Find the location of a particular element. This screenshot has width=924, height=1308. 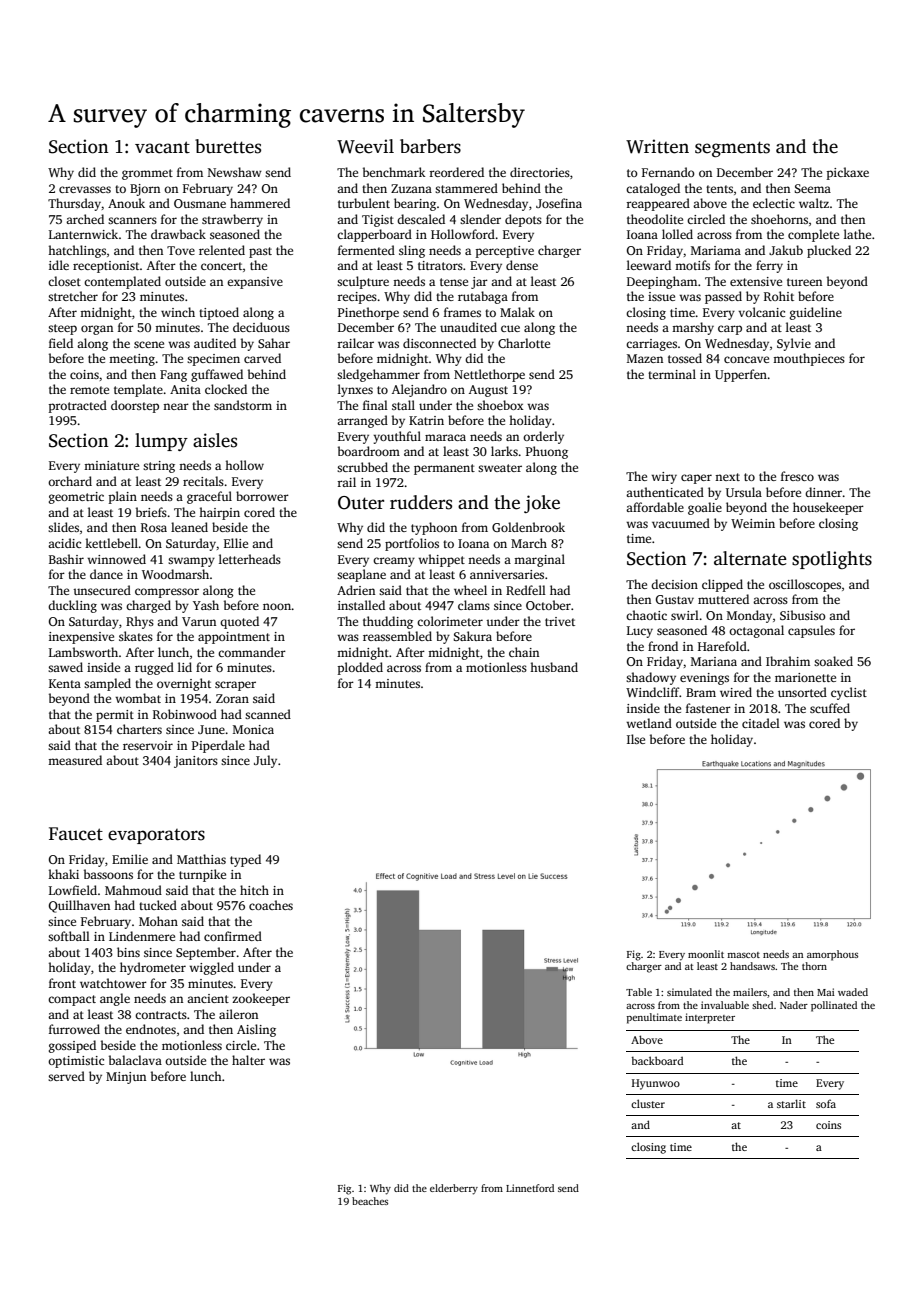

coaches is located at coordinates (271, 905).
